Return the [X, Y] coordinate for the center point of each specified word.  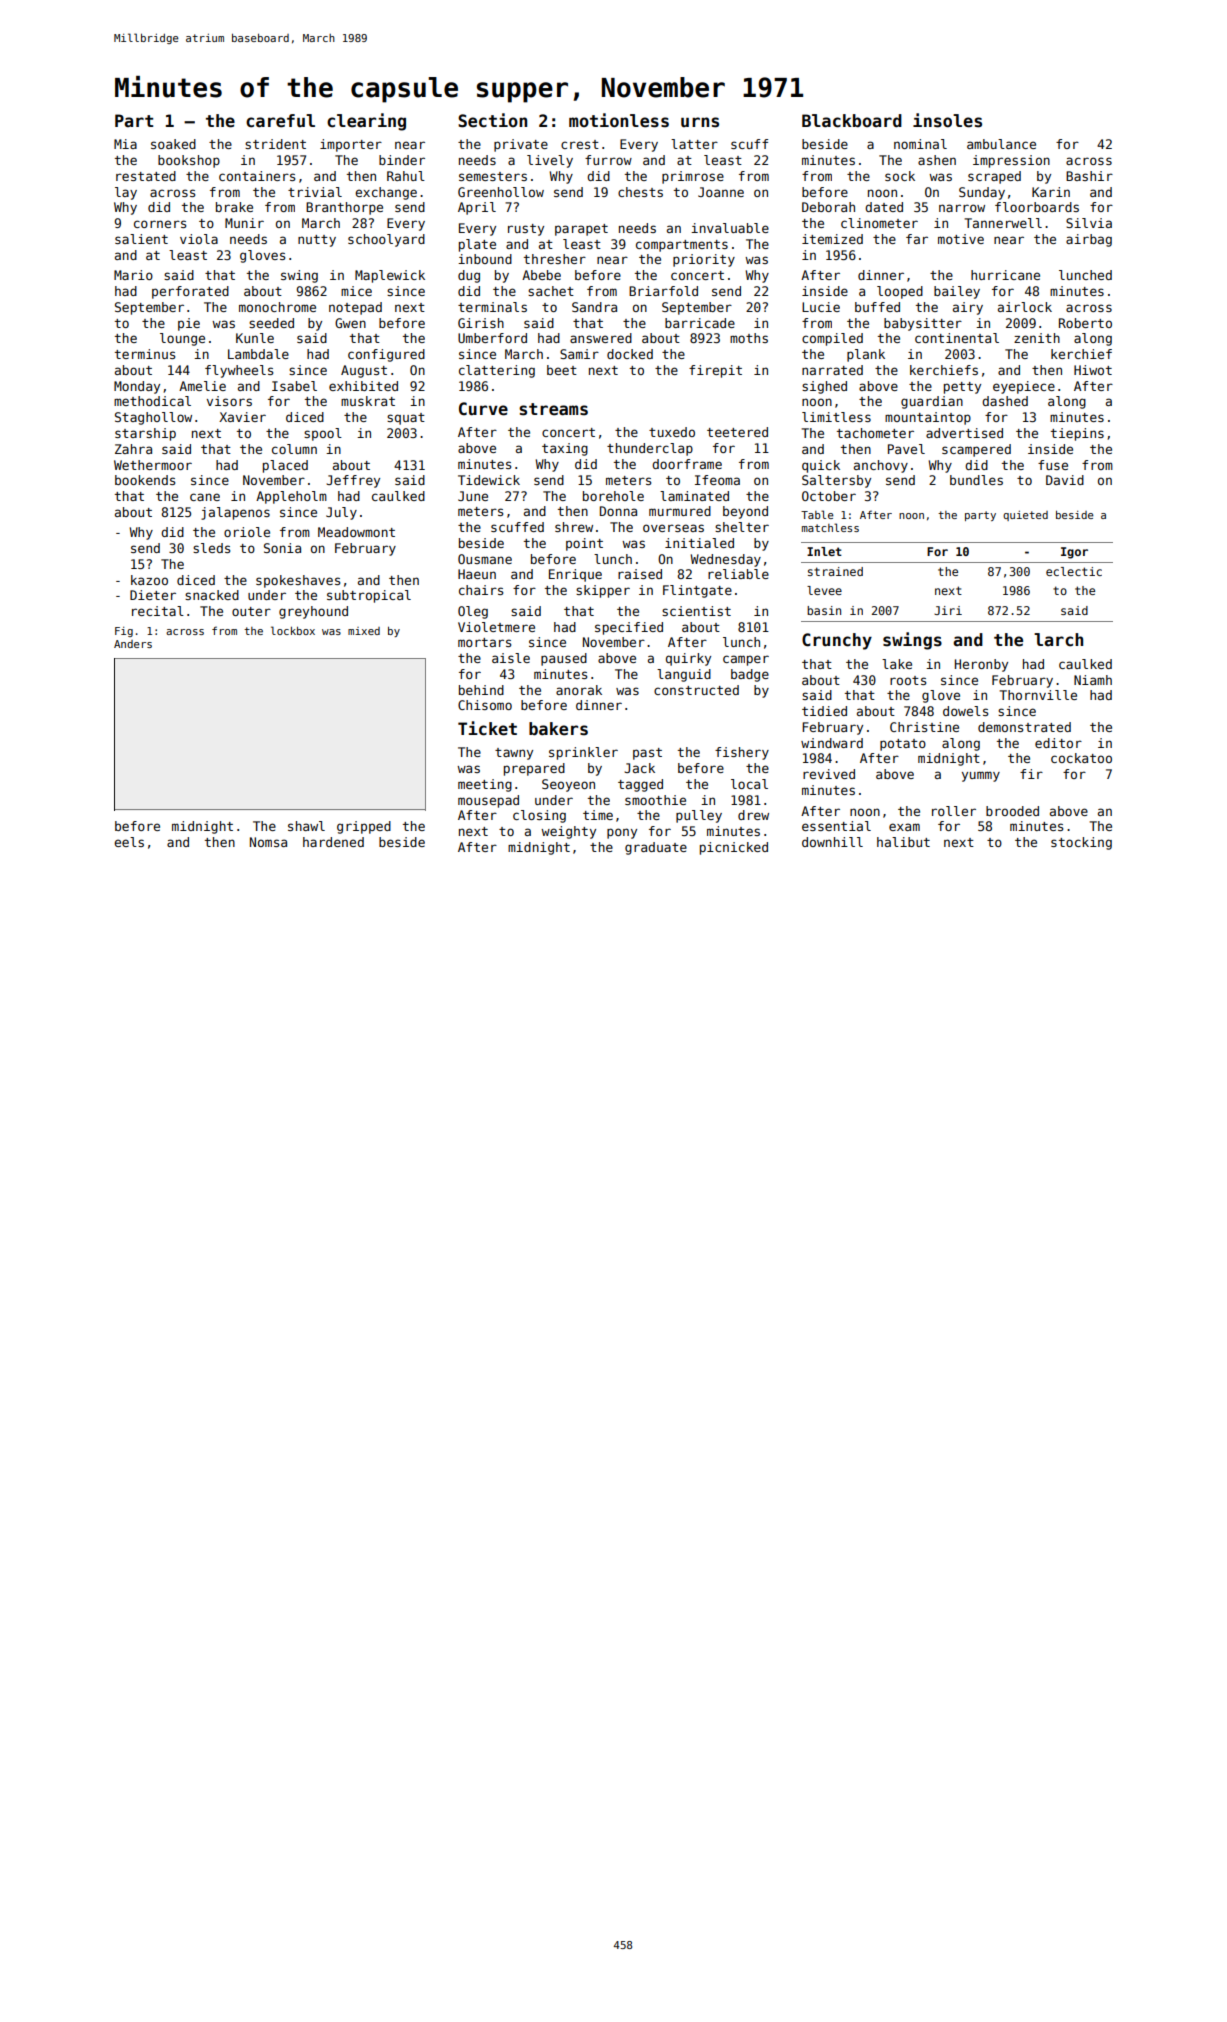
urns [700, 122]
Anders [133, 644]
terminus [145, 354]
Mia [125, 144]
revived [829, 774]
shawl [306, 826]
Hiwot [1093, 370]
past [647, 754]
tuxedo [672, 432]
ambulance [1001, 144]
